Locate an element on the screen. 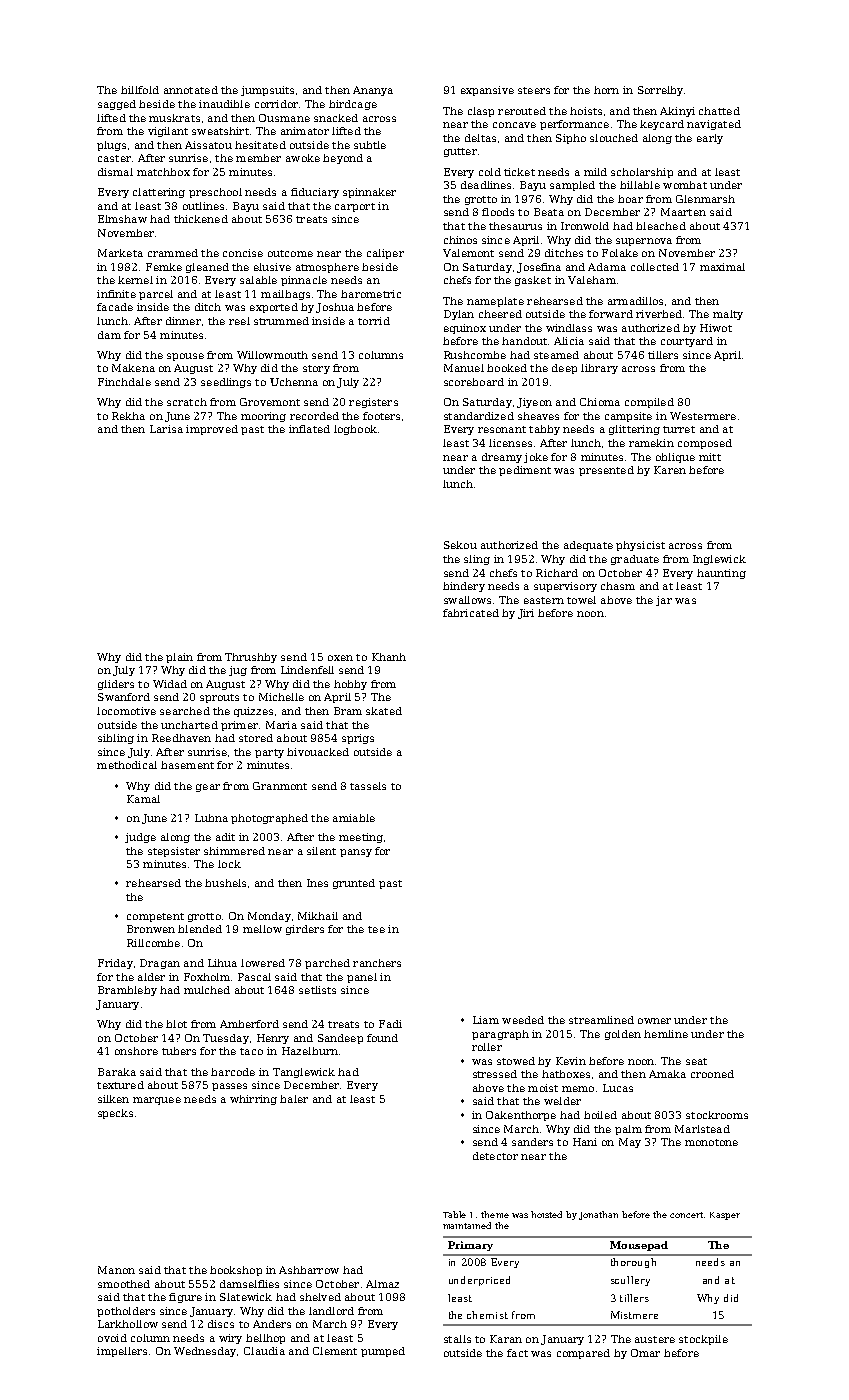 Image resolution: width=849 pixels, height=1400 pixels. tassels is located at coordinates (368, 786).
